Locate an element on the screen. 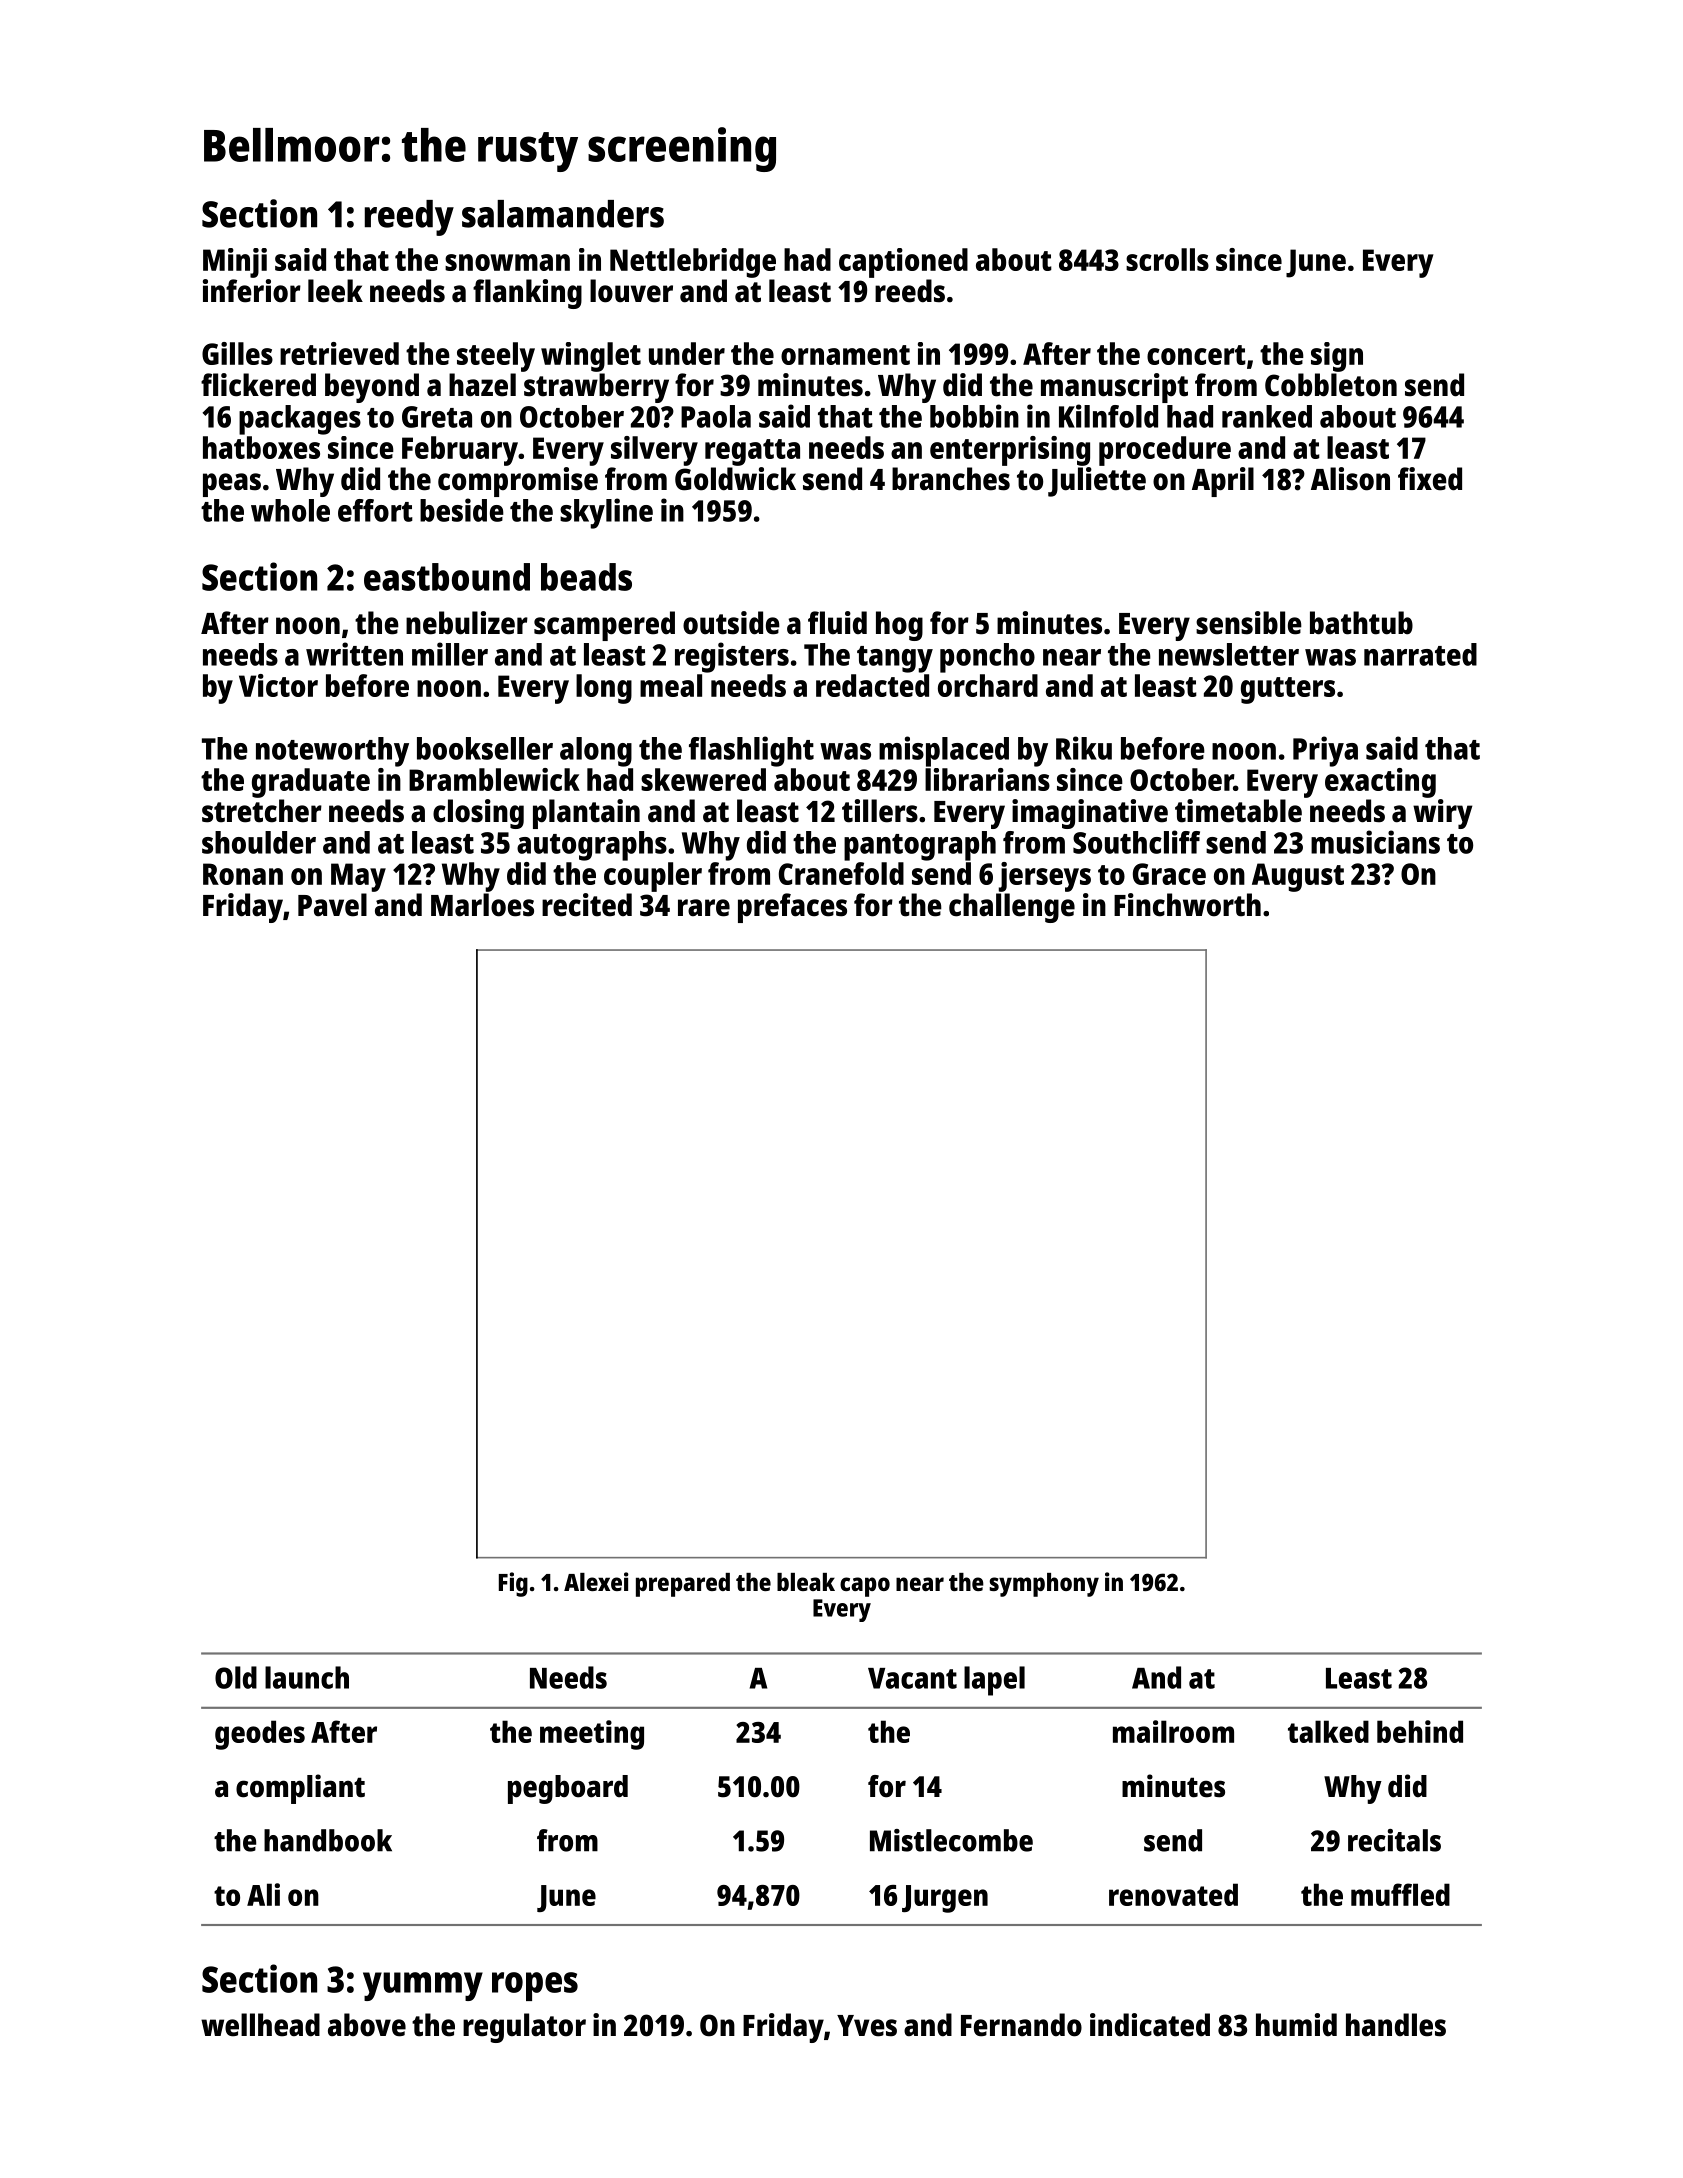 This screenshot has height=2178, width=1683. mailroom is located at coordinates (1173, 1731).
